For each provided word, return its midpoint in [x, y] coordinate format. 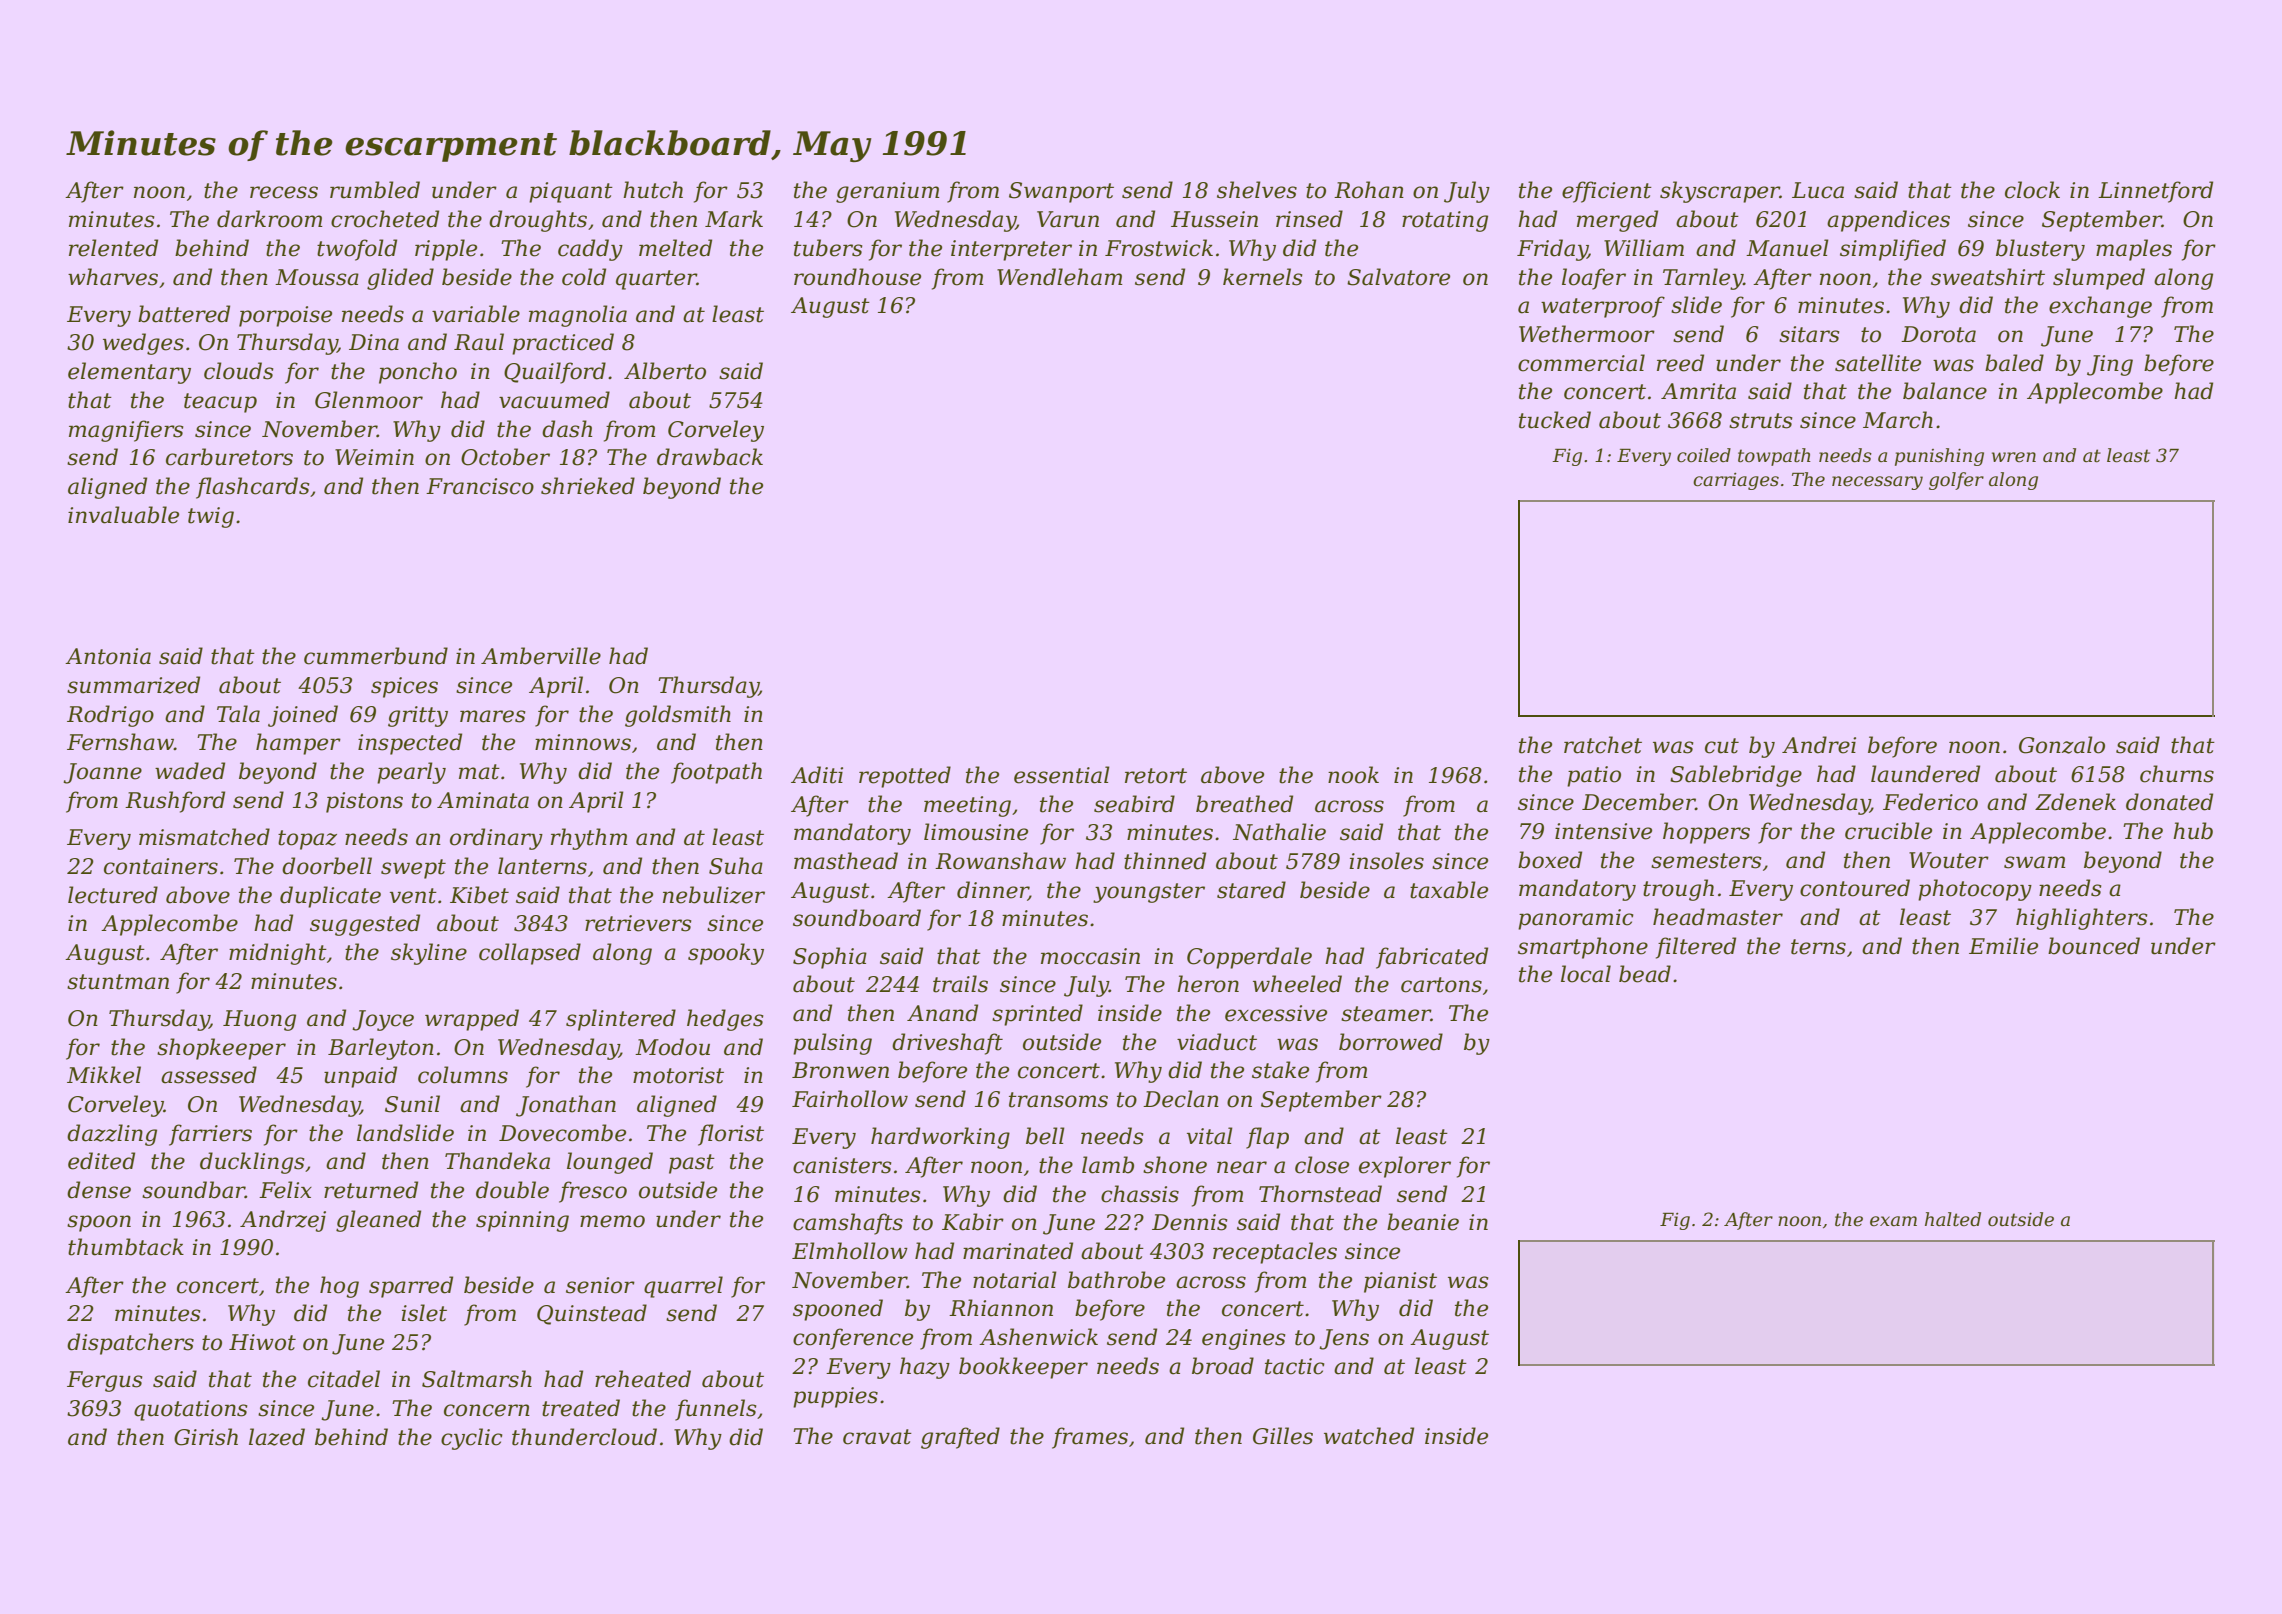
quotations [190, 1410]
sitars [1809, 334]
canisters [842, 1165]
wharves [113, 277]
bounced [2094, 946]
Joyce [383, 1020]
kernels [1262, 277]
